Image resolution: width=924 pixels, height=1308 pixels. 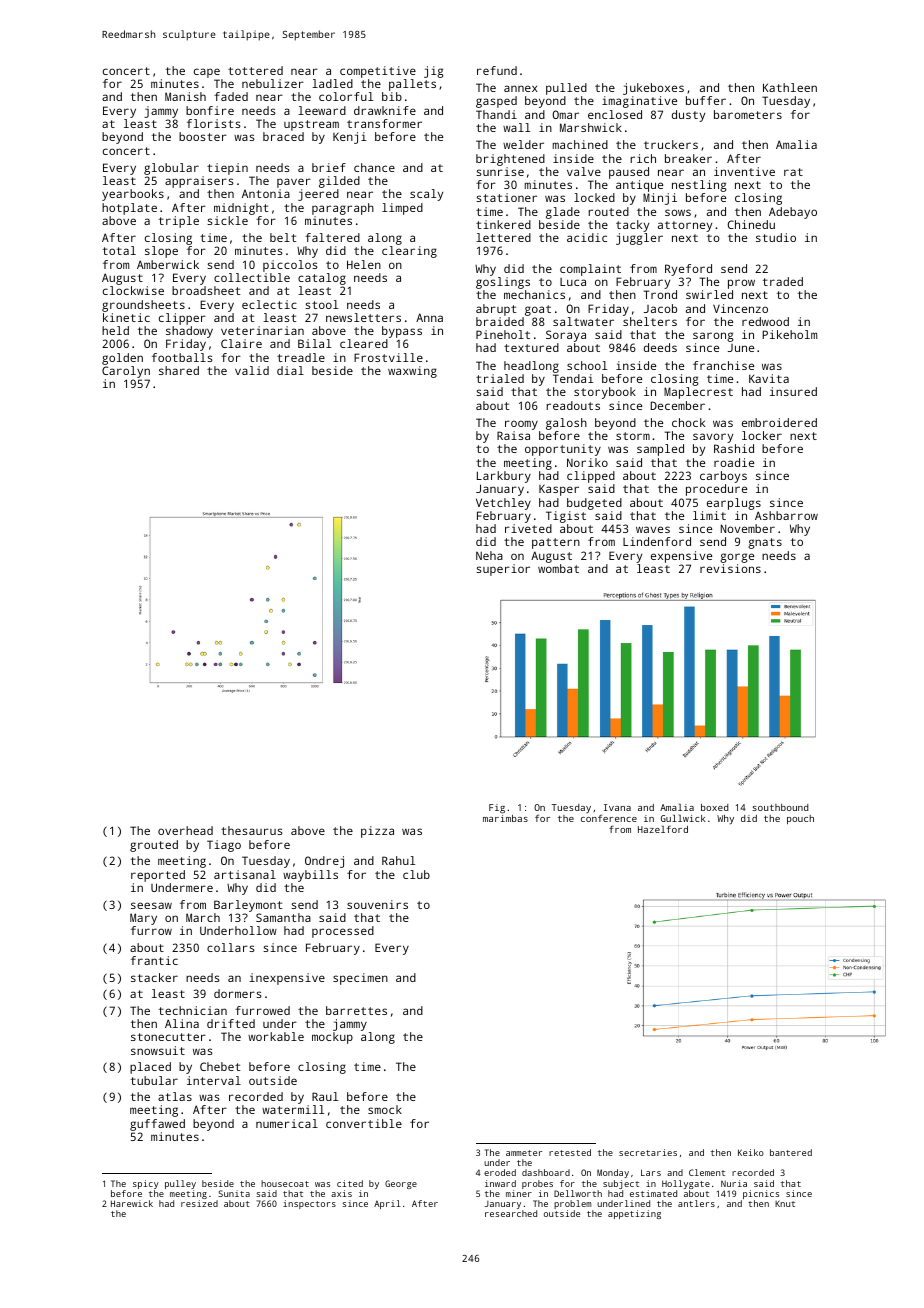 I want to click on boxed, so click(x=715, y=807).
